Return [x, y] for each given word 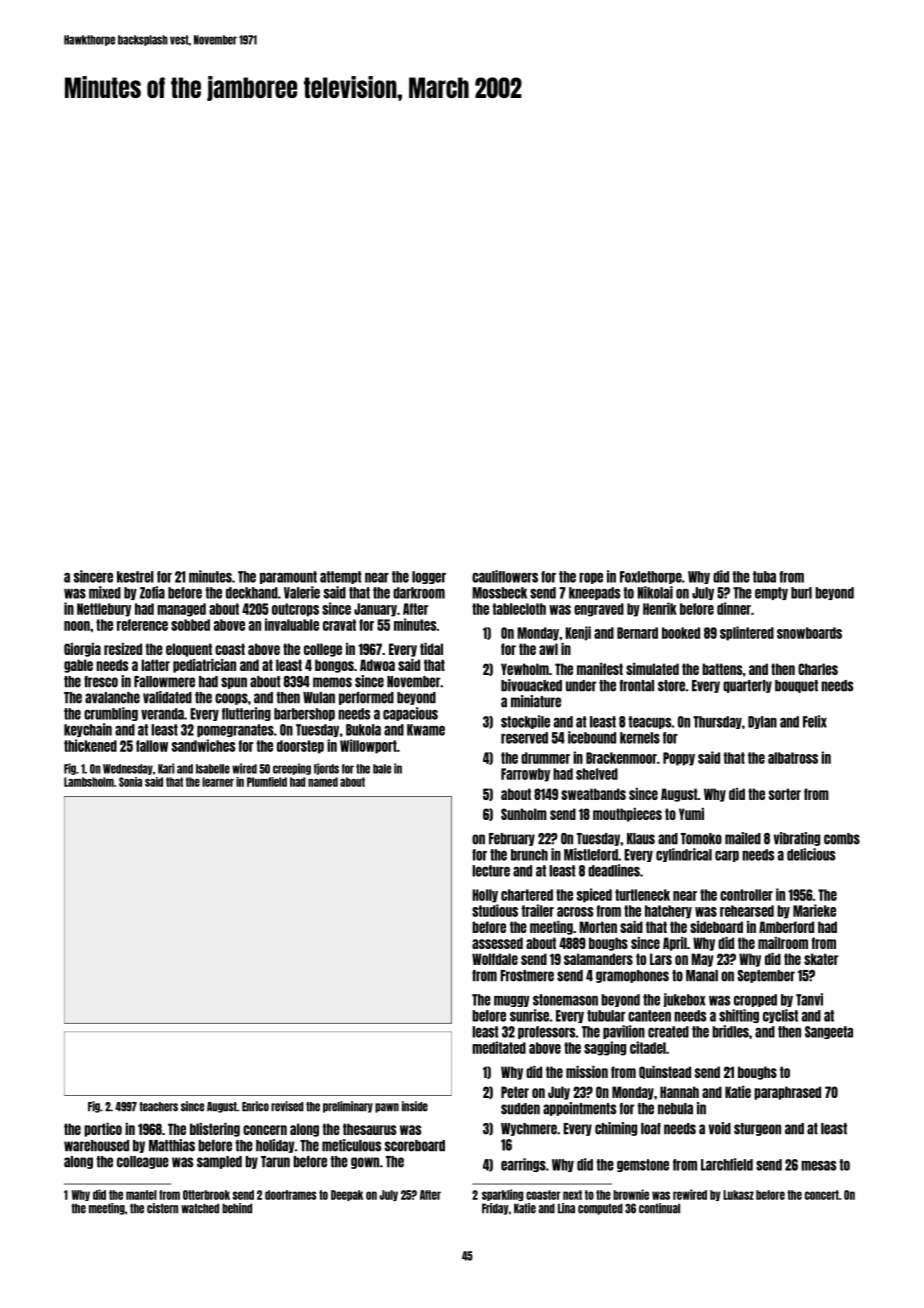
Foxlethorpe [651, 577]
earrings [523, 1165]
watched [200, 1208]
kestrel [135, 577]
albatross [793, 758]
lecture [491, 871]
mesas [818, 1166]
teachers [158, 1107]
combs [842, 839]
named [323, 782]
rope [591, 578]
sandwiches [203, 745]
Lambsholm [89, 782]
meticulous [351, 1145]
